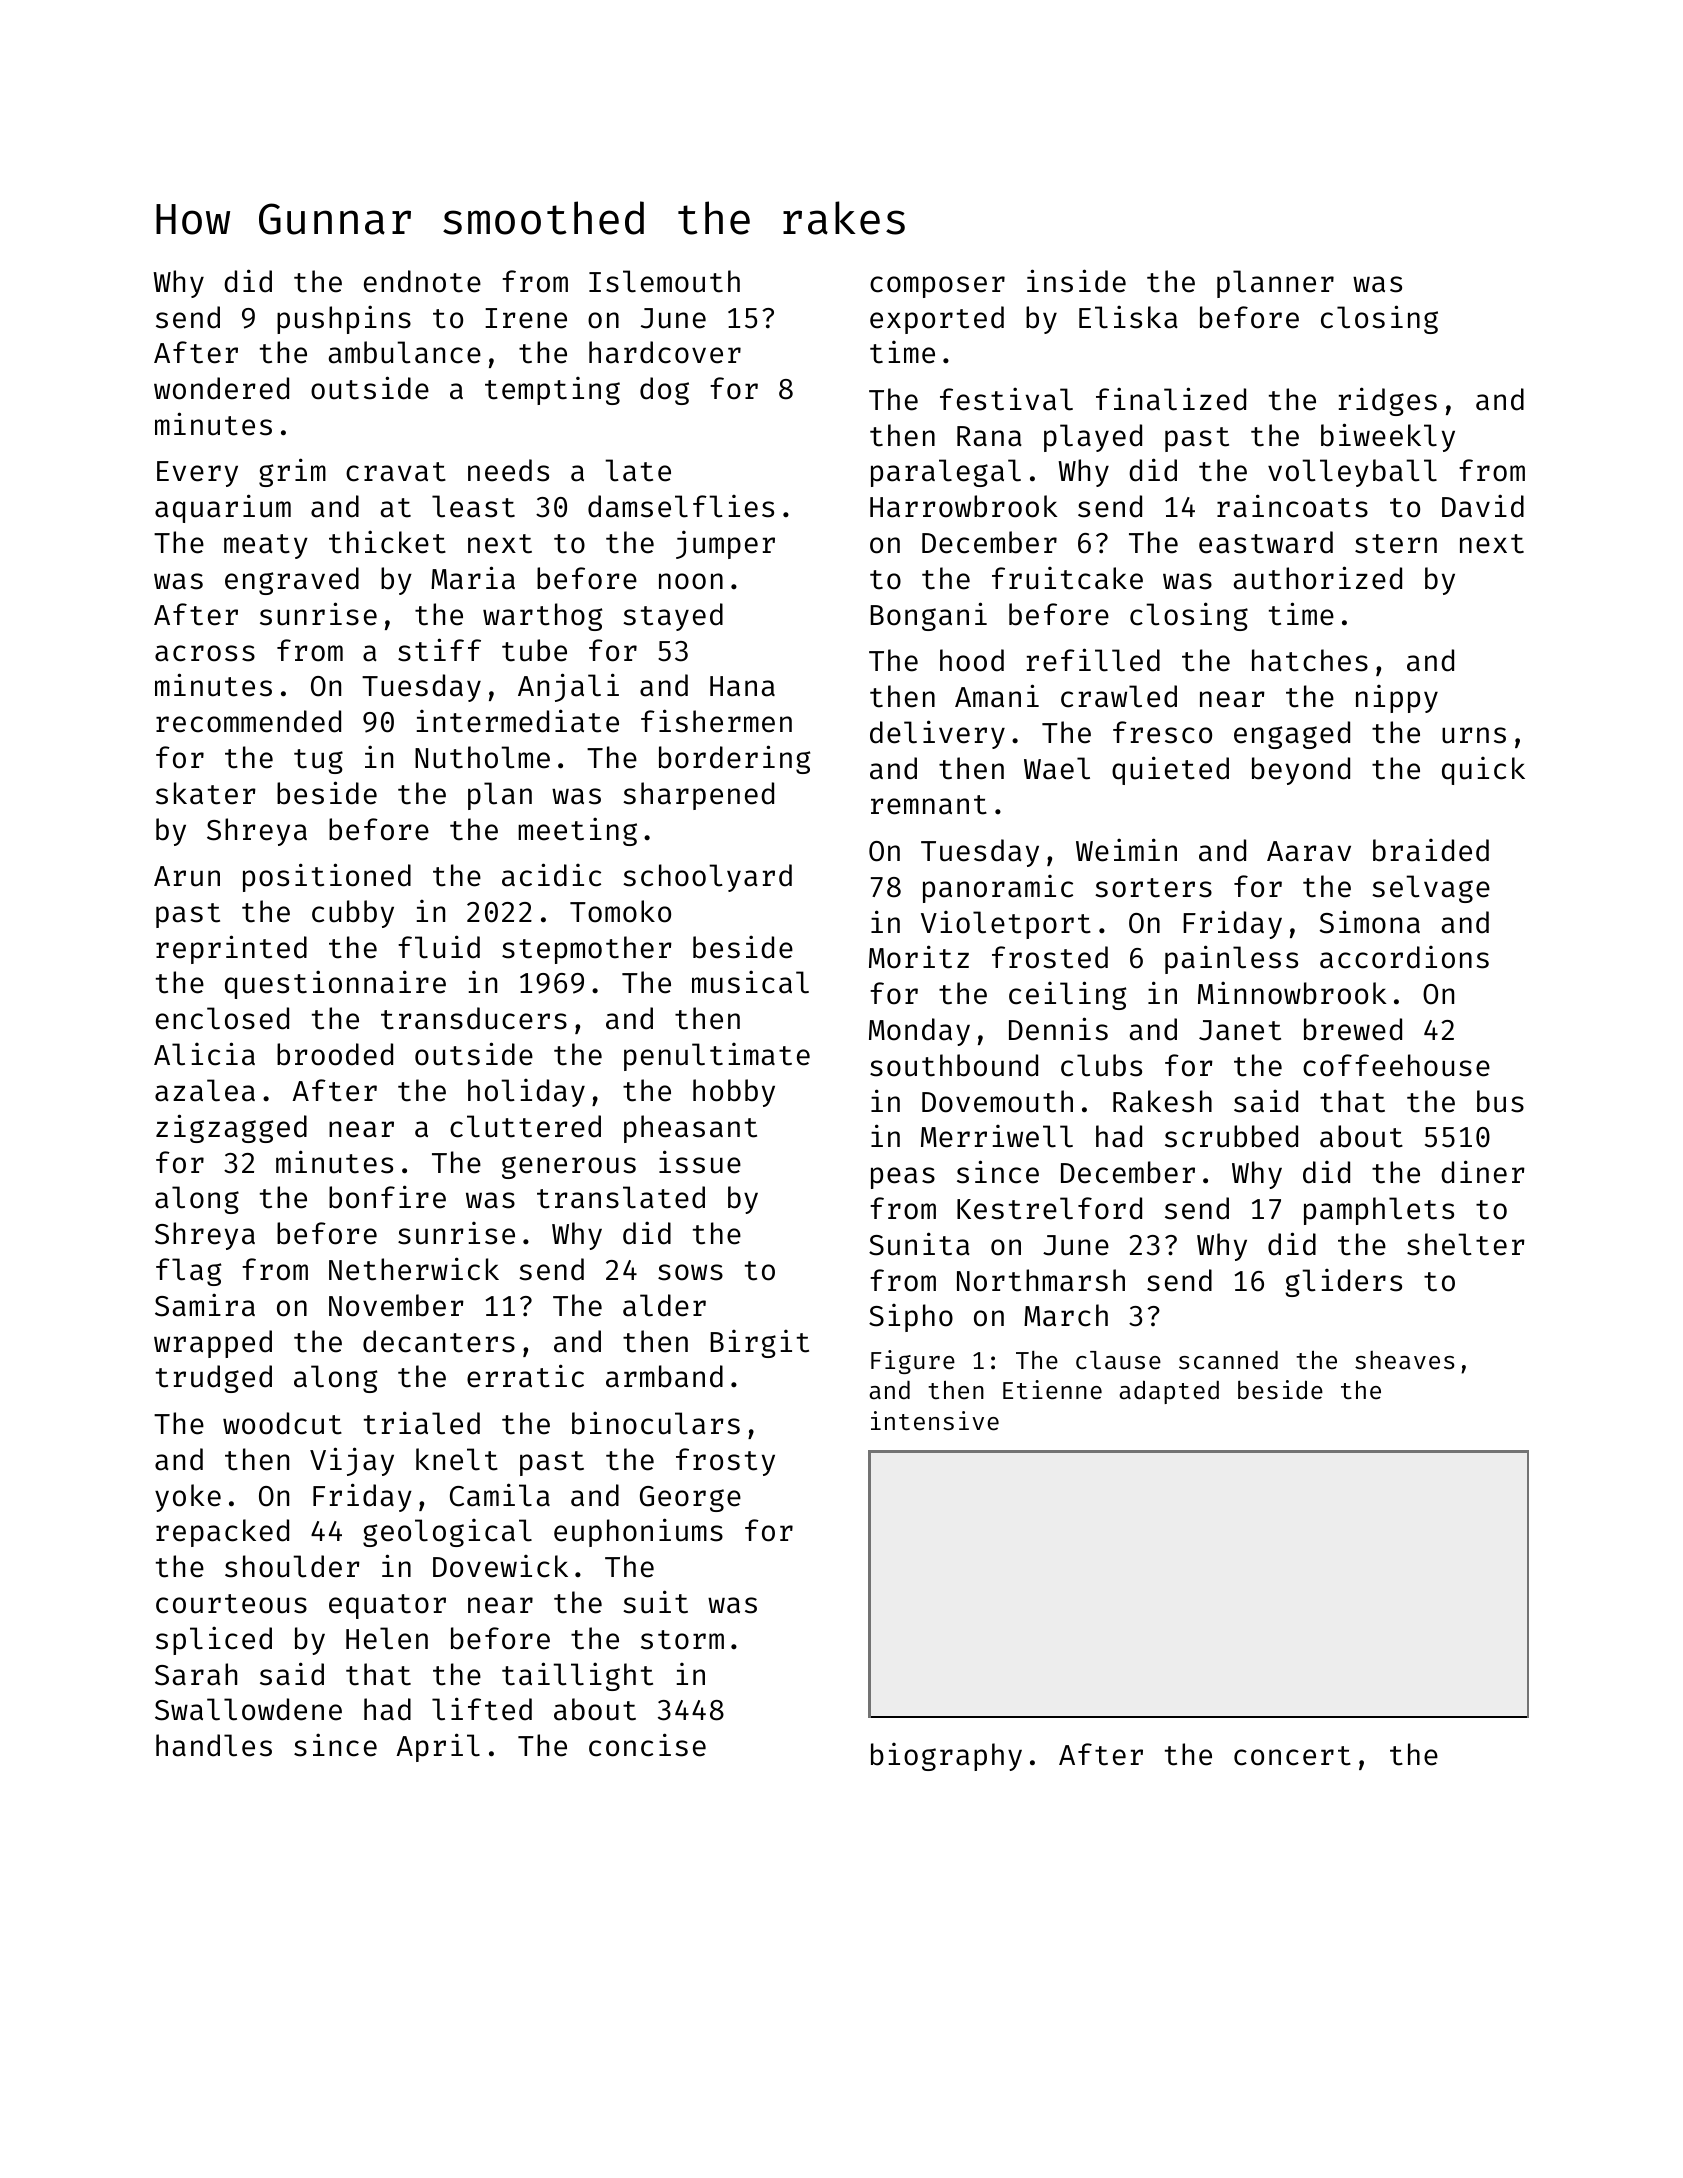 The image size is (1683, 2178). I want to click on alder, so click(664, 1305).
